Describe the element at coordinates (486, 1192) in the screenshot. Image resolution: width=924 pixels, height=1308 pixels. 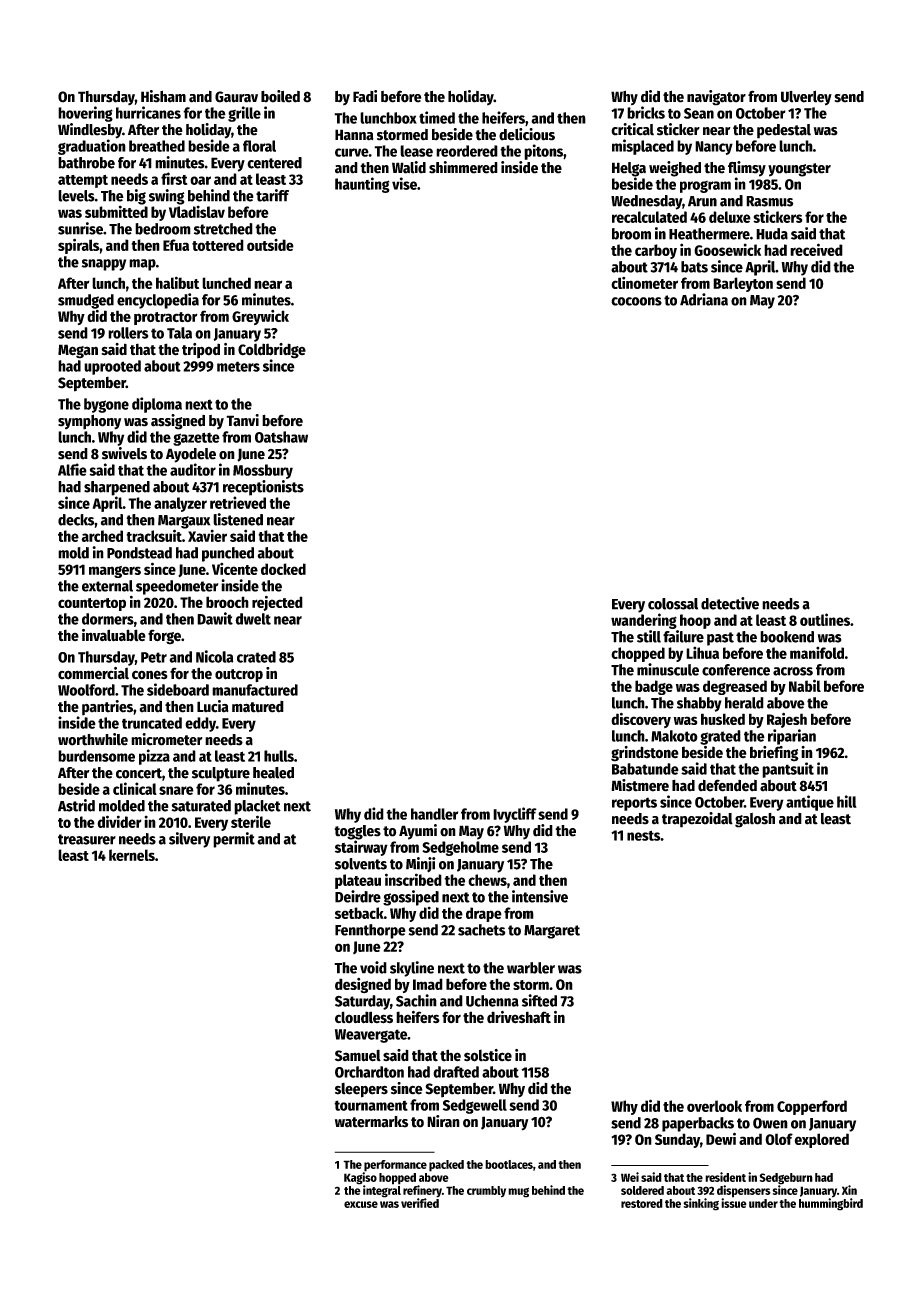
I see `crumbly` at that location.
